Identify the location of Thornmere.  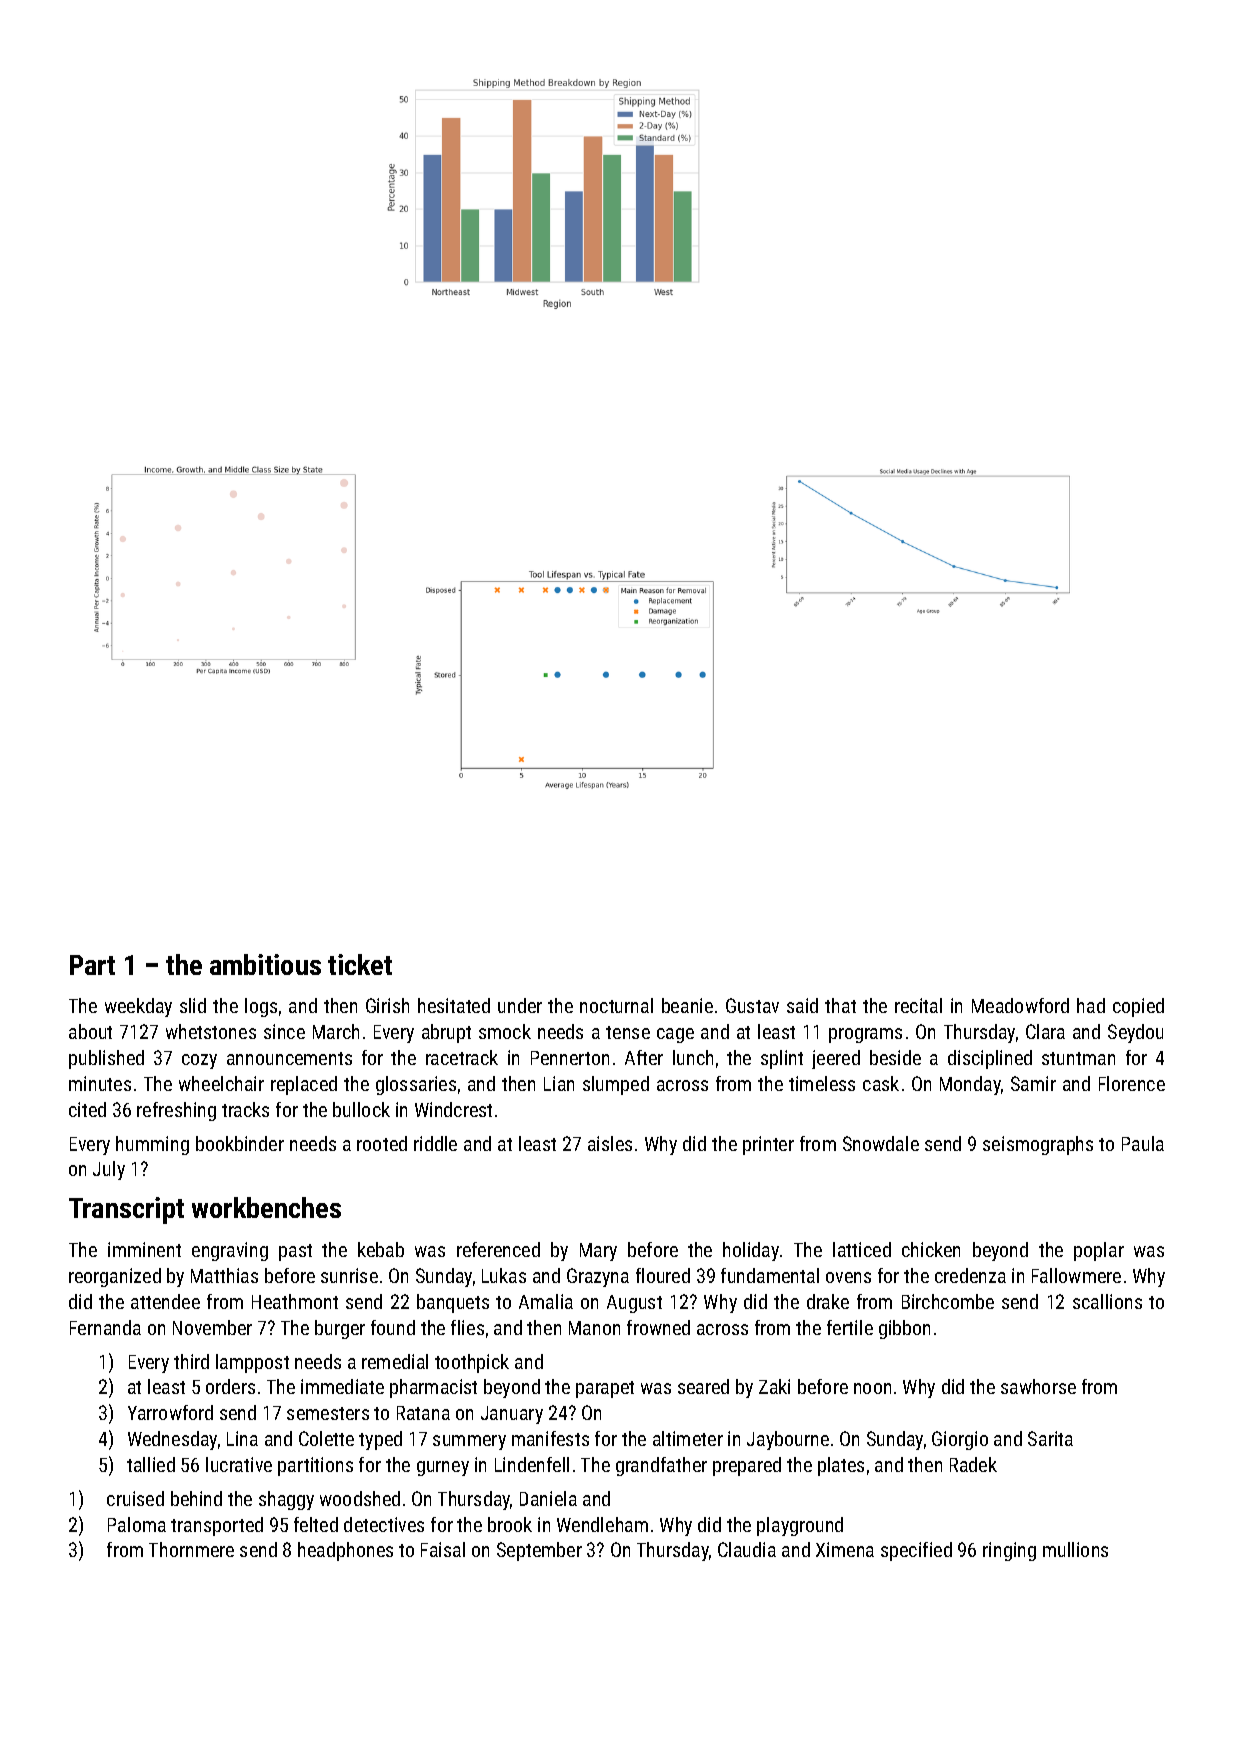
(191, 1549).
